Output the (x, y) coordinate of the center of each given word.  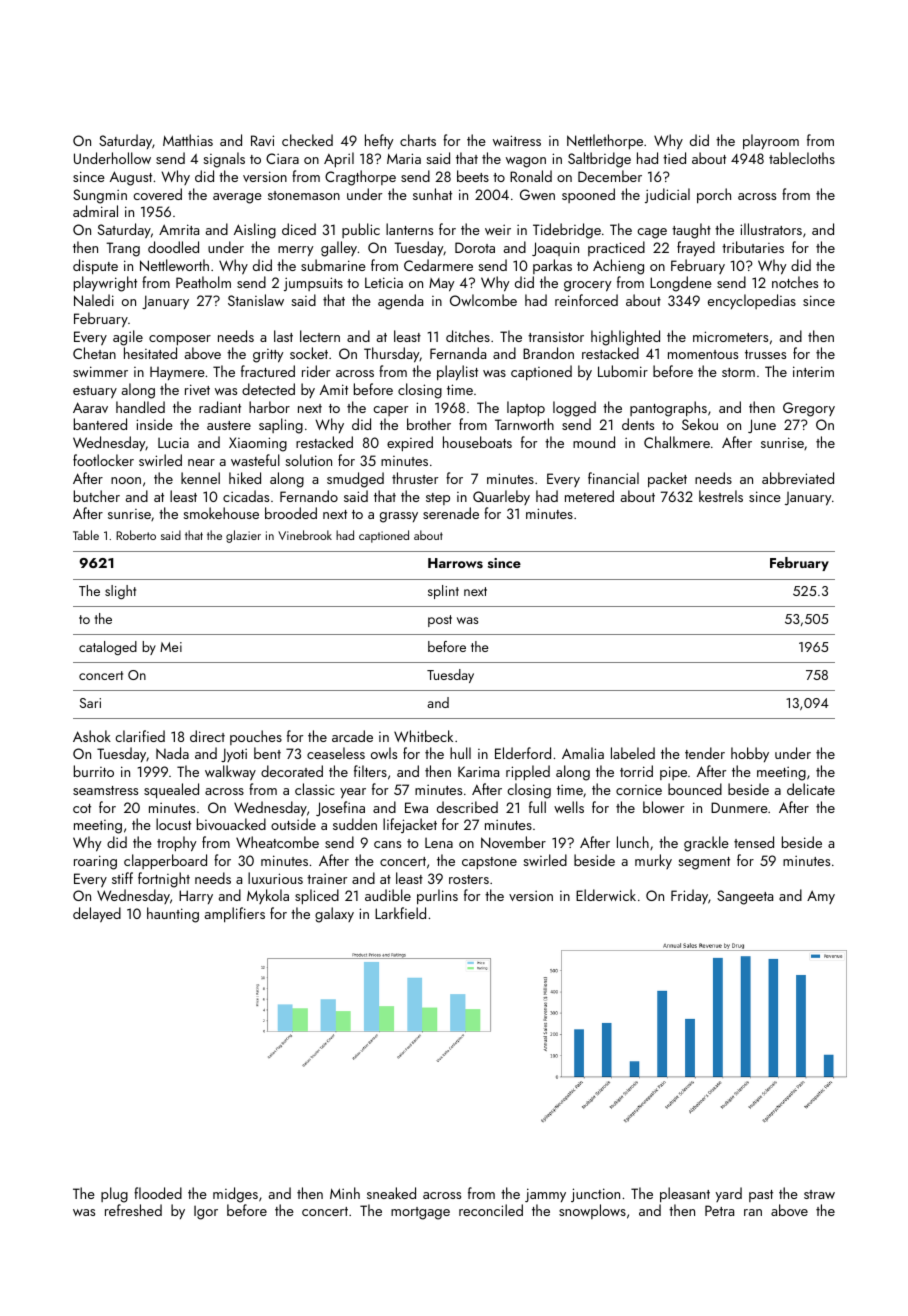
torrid (636, 771)
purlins (437, 896)
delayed (97, 914)
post (440, 621)
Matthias (188, 140)
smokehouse (221, 513)
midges (235, 1195)
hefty (379, 142)
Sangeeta (745, 897)
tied (674, 158)
